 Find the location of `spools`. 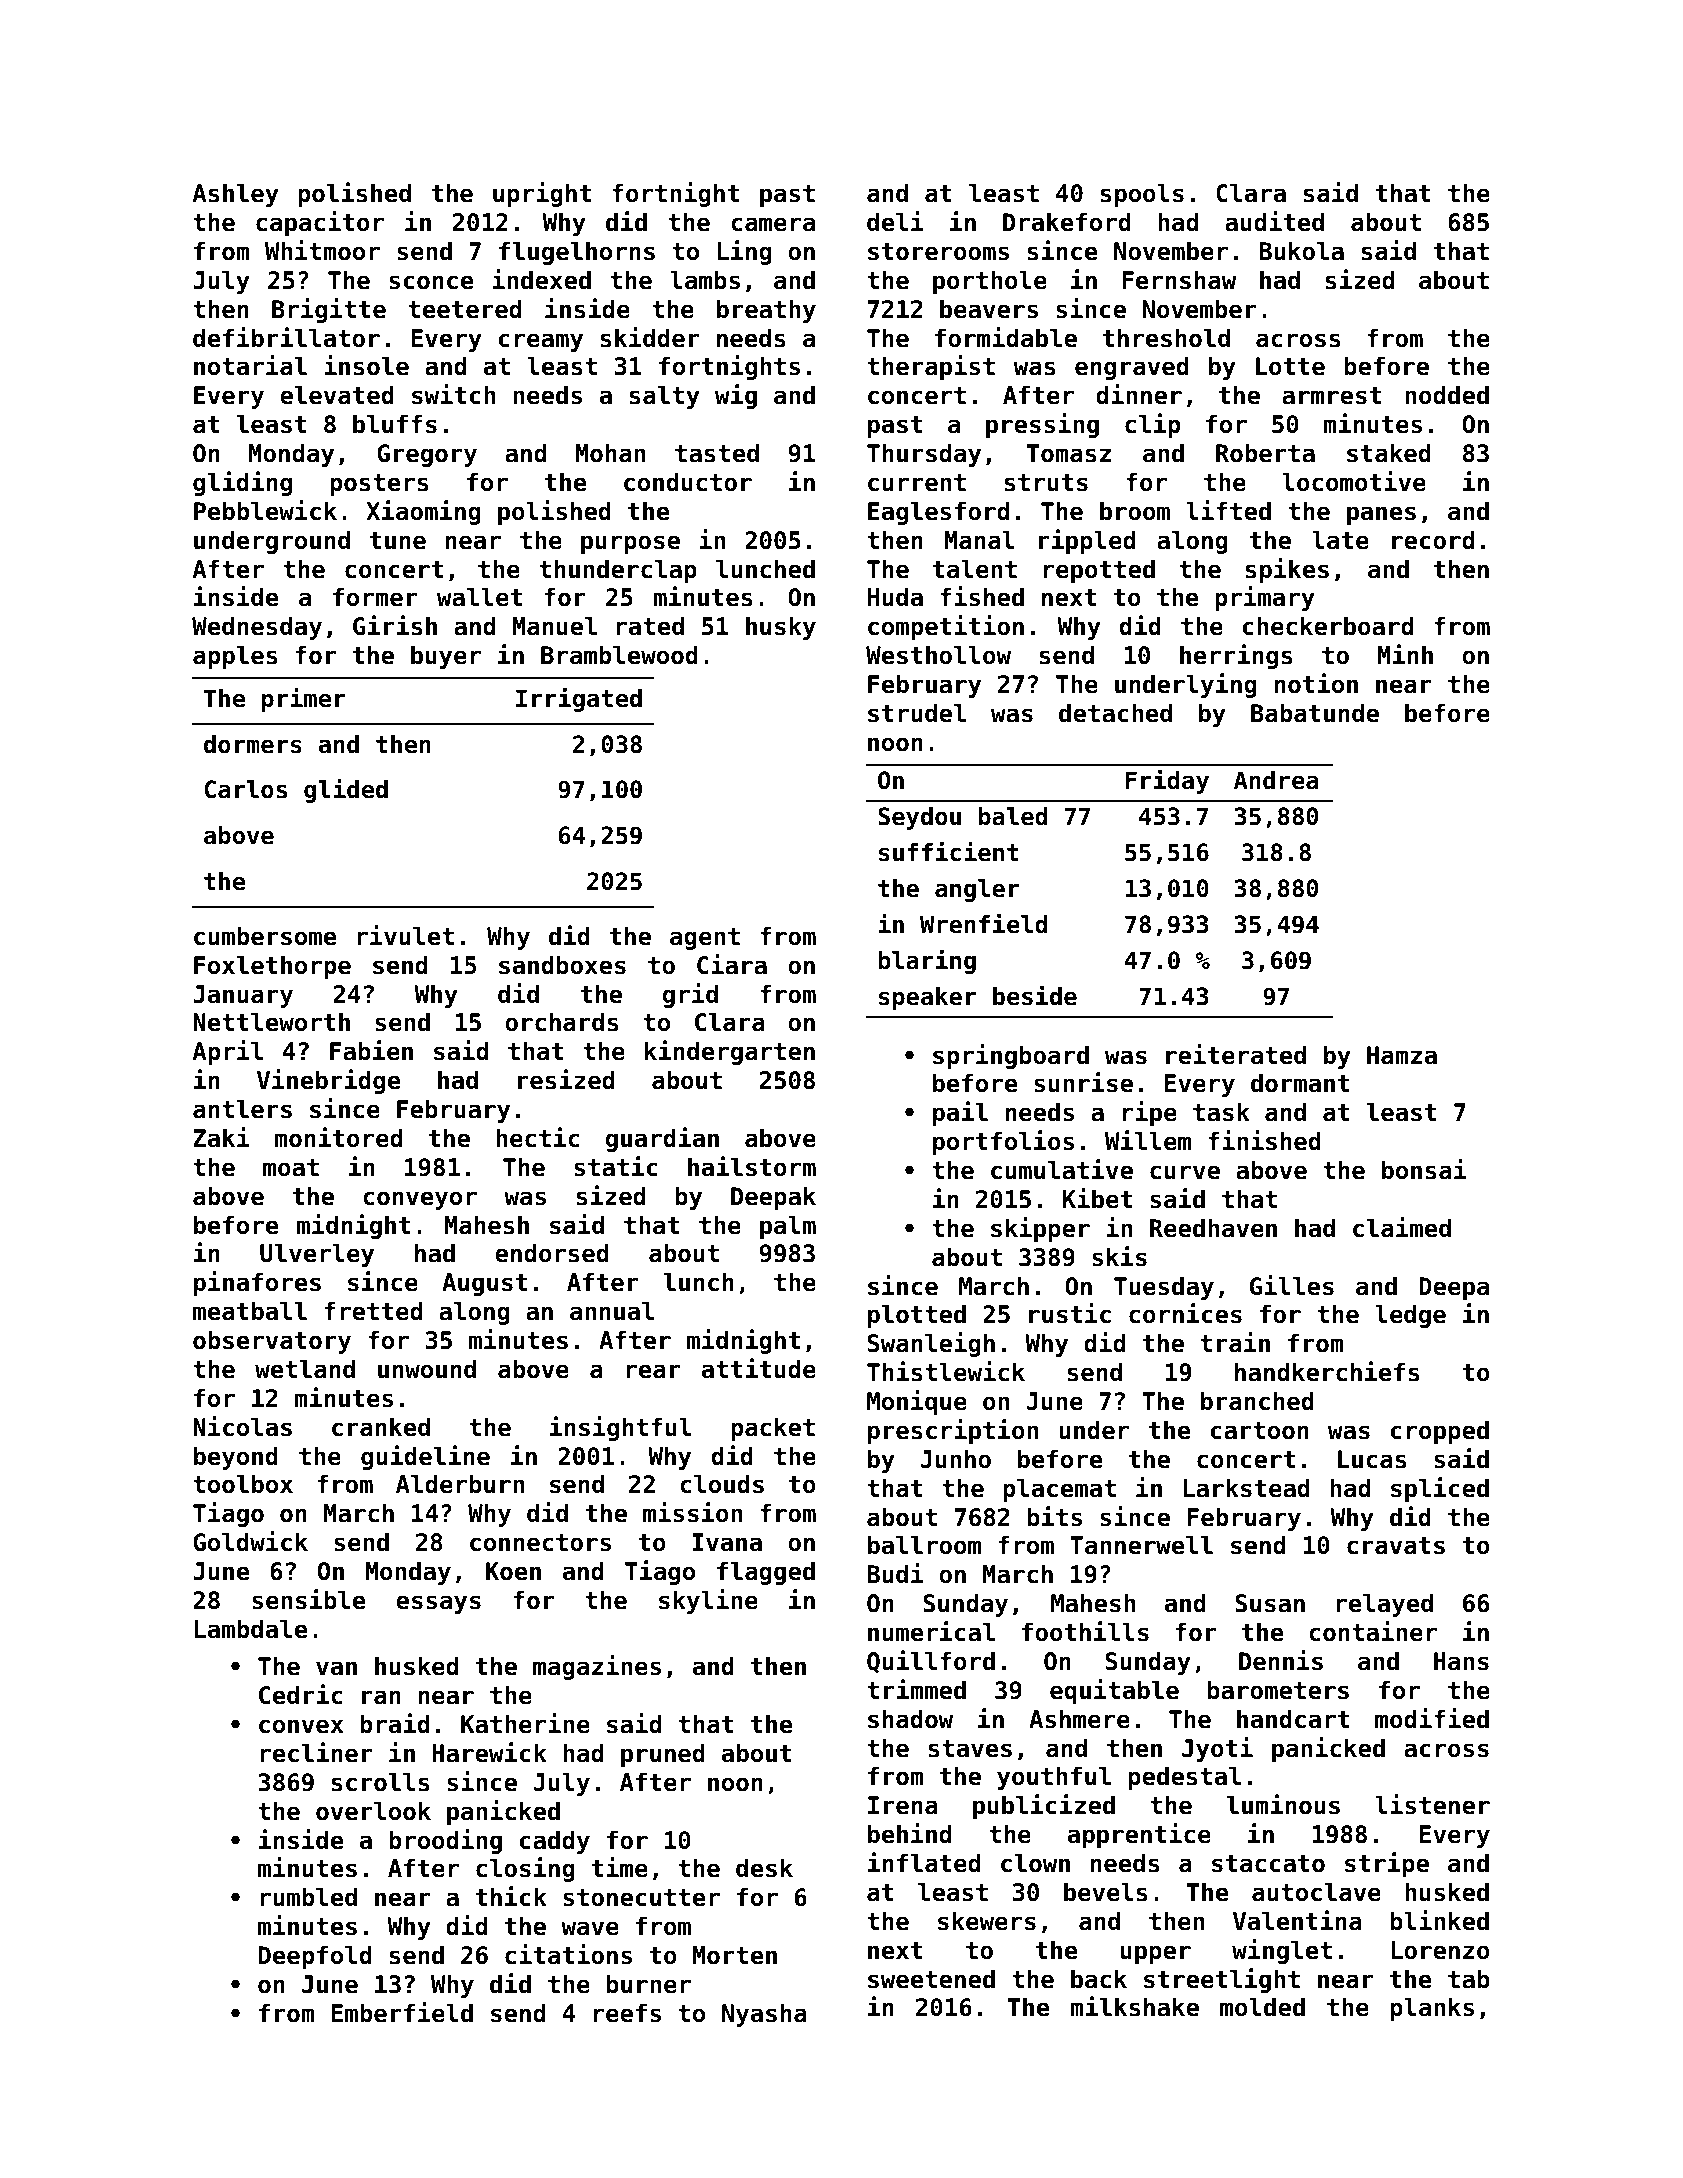

spools is located at coordinates (1142, 195).
